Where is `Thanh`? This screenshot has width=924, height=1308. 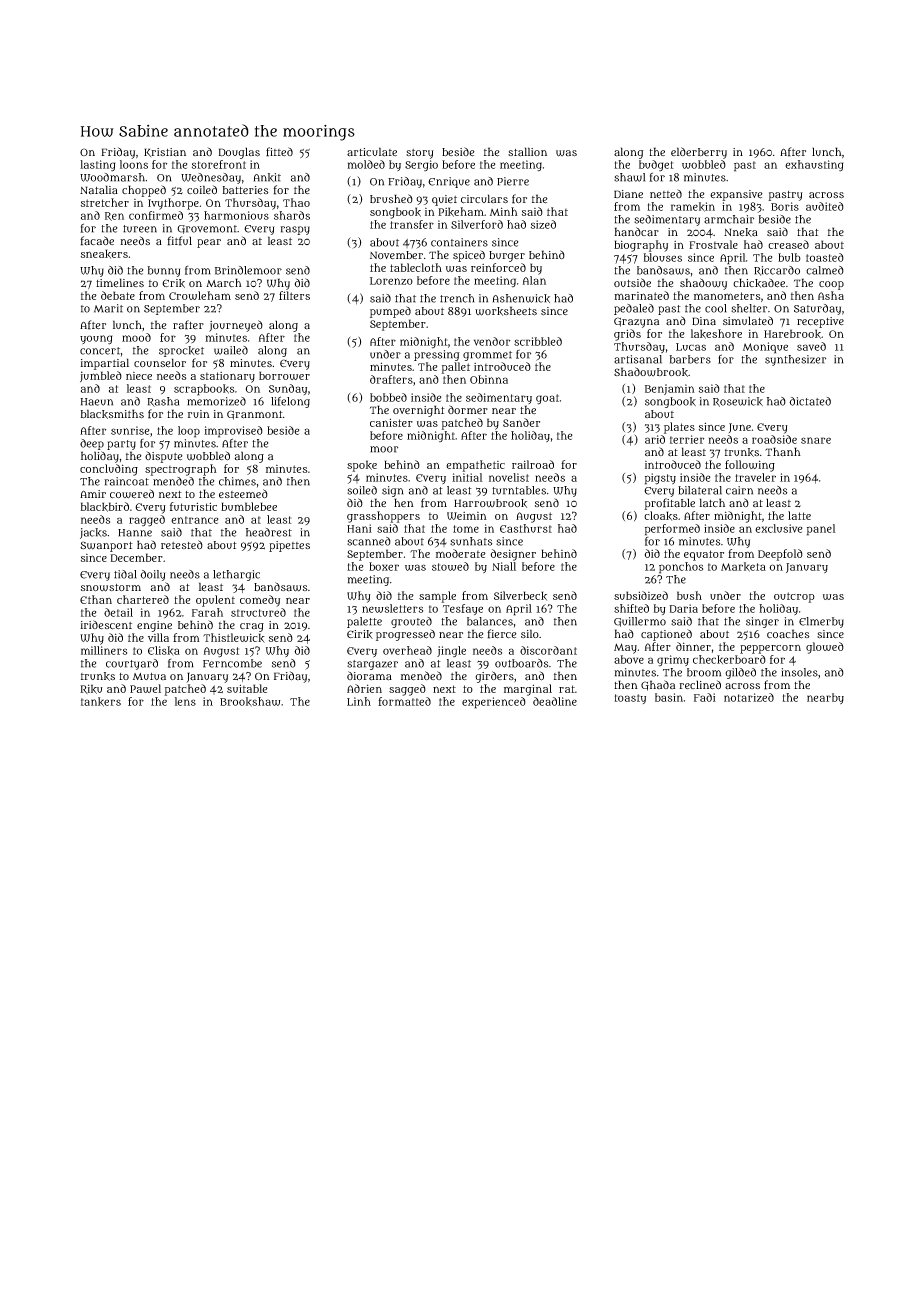
Thanh is located at coordinates (783, 452).
